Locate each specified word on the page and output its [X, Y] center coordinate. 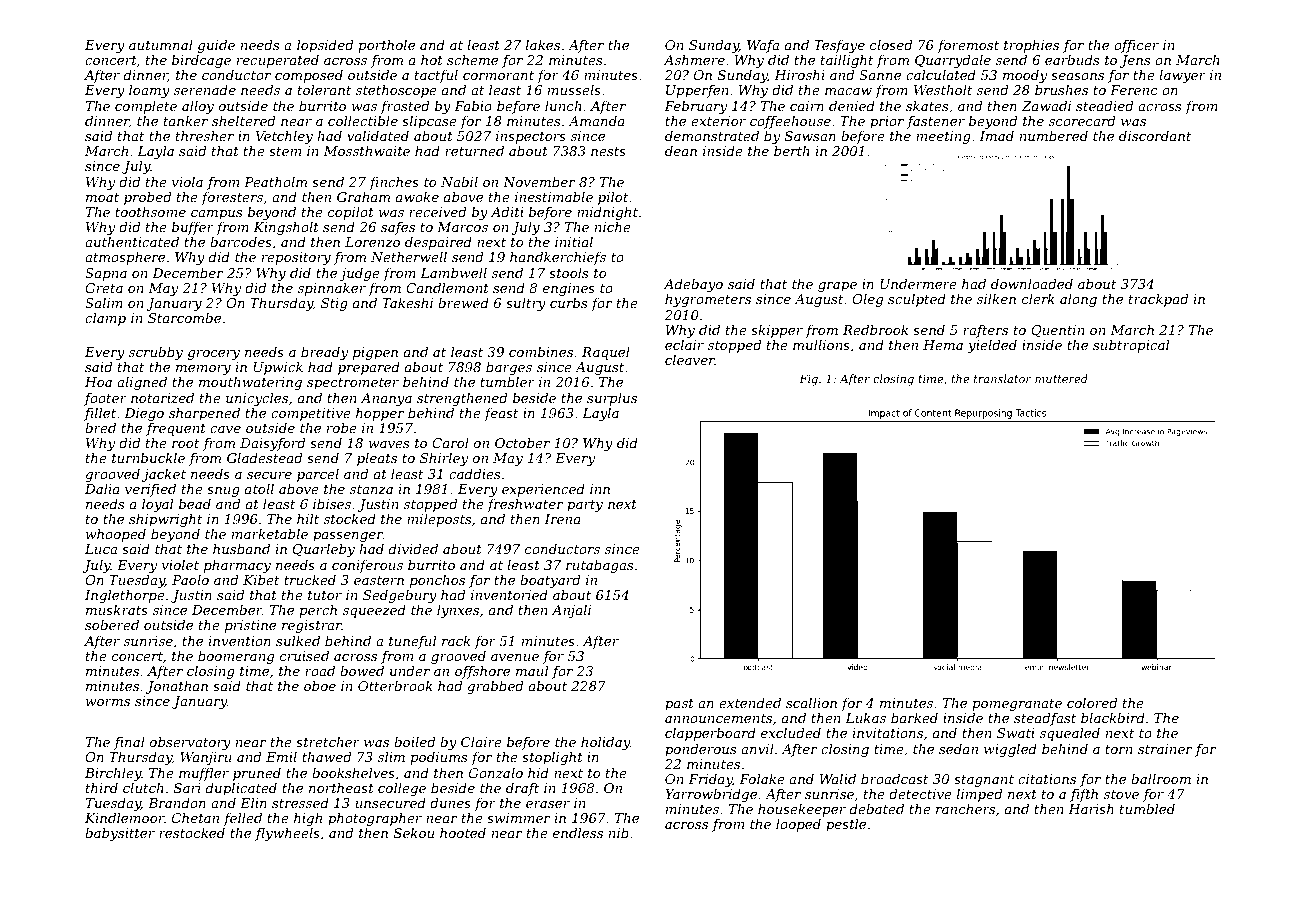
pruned [257, 774]
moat [102, 197]
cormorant [498, 75]
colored [1092, 703]
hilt [308, 519]
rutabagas [600, 566]
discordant [1155, 136]
